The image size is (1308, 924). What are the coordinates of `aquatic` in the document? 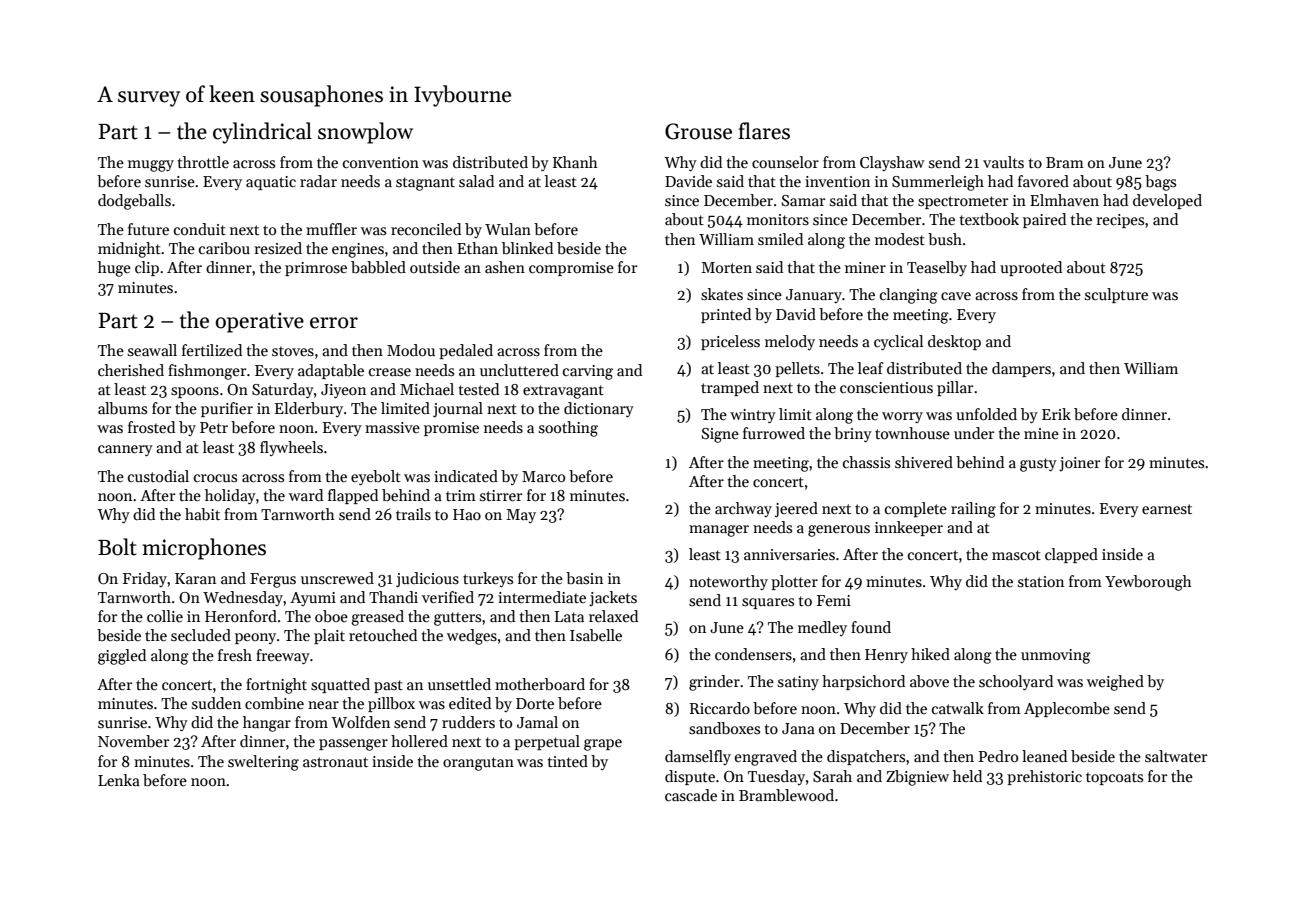 It's located at (271, 183).
